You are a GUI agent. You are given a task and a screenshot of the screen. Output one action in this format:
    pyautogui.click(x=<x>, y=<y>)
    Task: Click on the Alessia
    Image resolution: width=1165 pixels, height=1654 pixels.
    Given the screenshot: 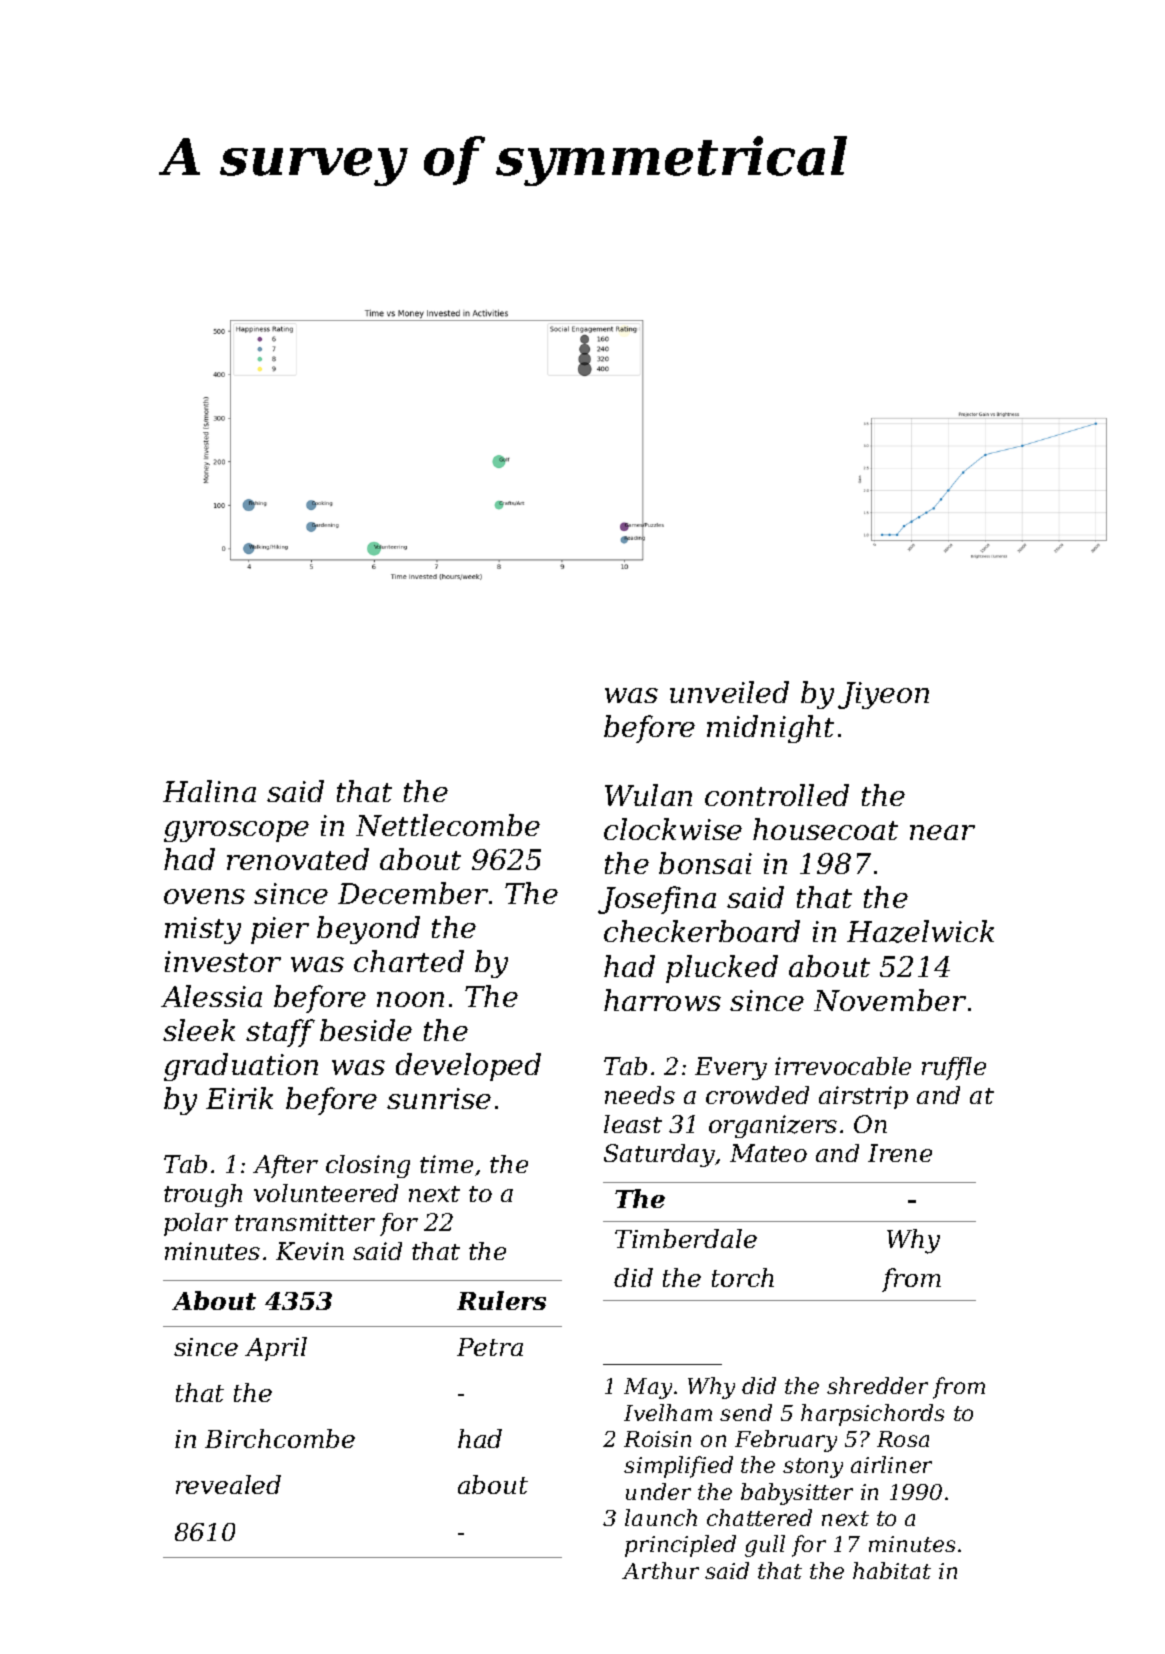 What is the action you would take?
    pyautogui.click(x=211, y=996)
